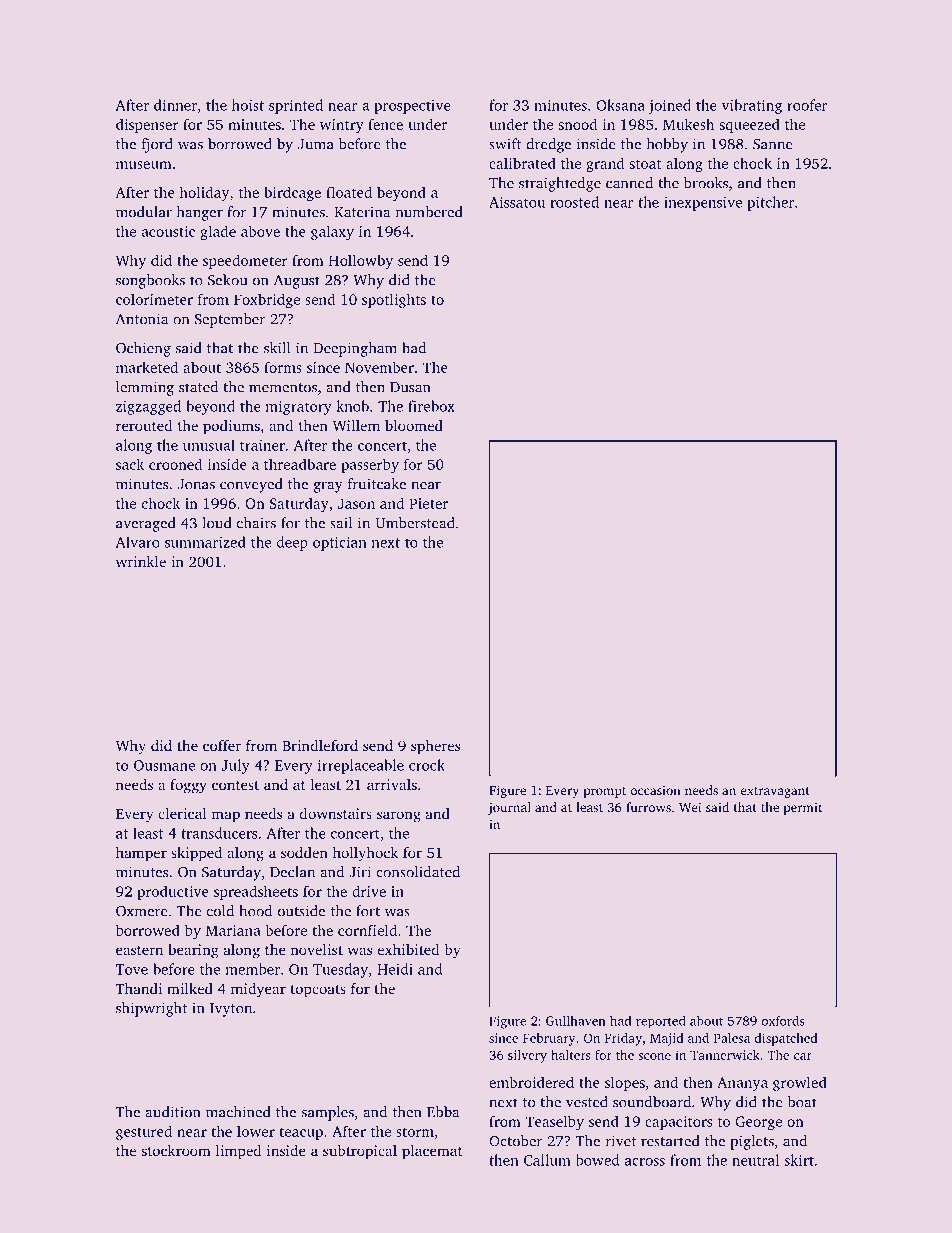 This image has width=952, height=1233. I want to click on occasion, so click(655, 790).
